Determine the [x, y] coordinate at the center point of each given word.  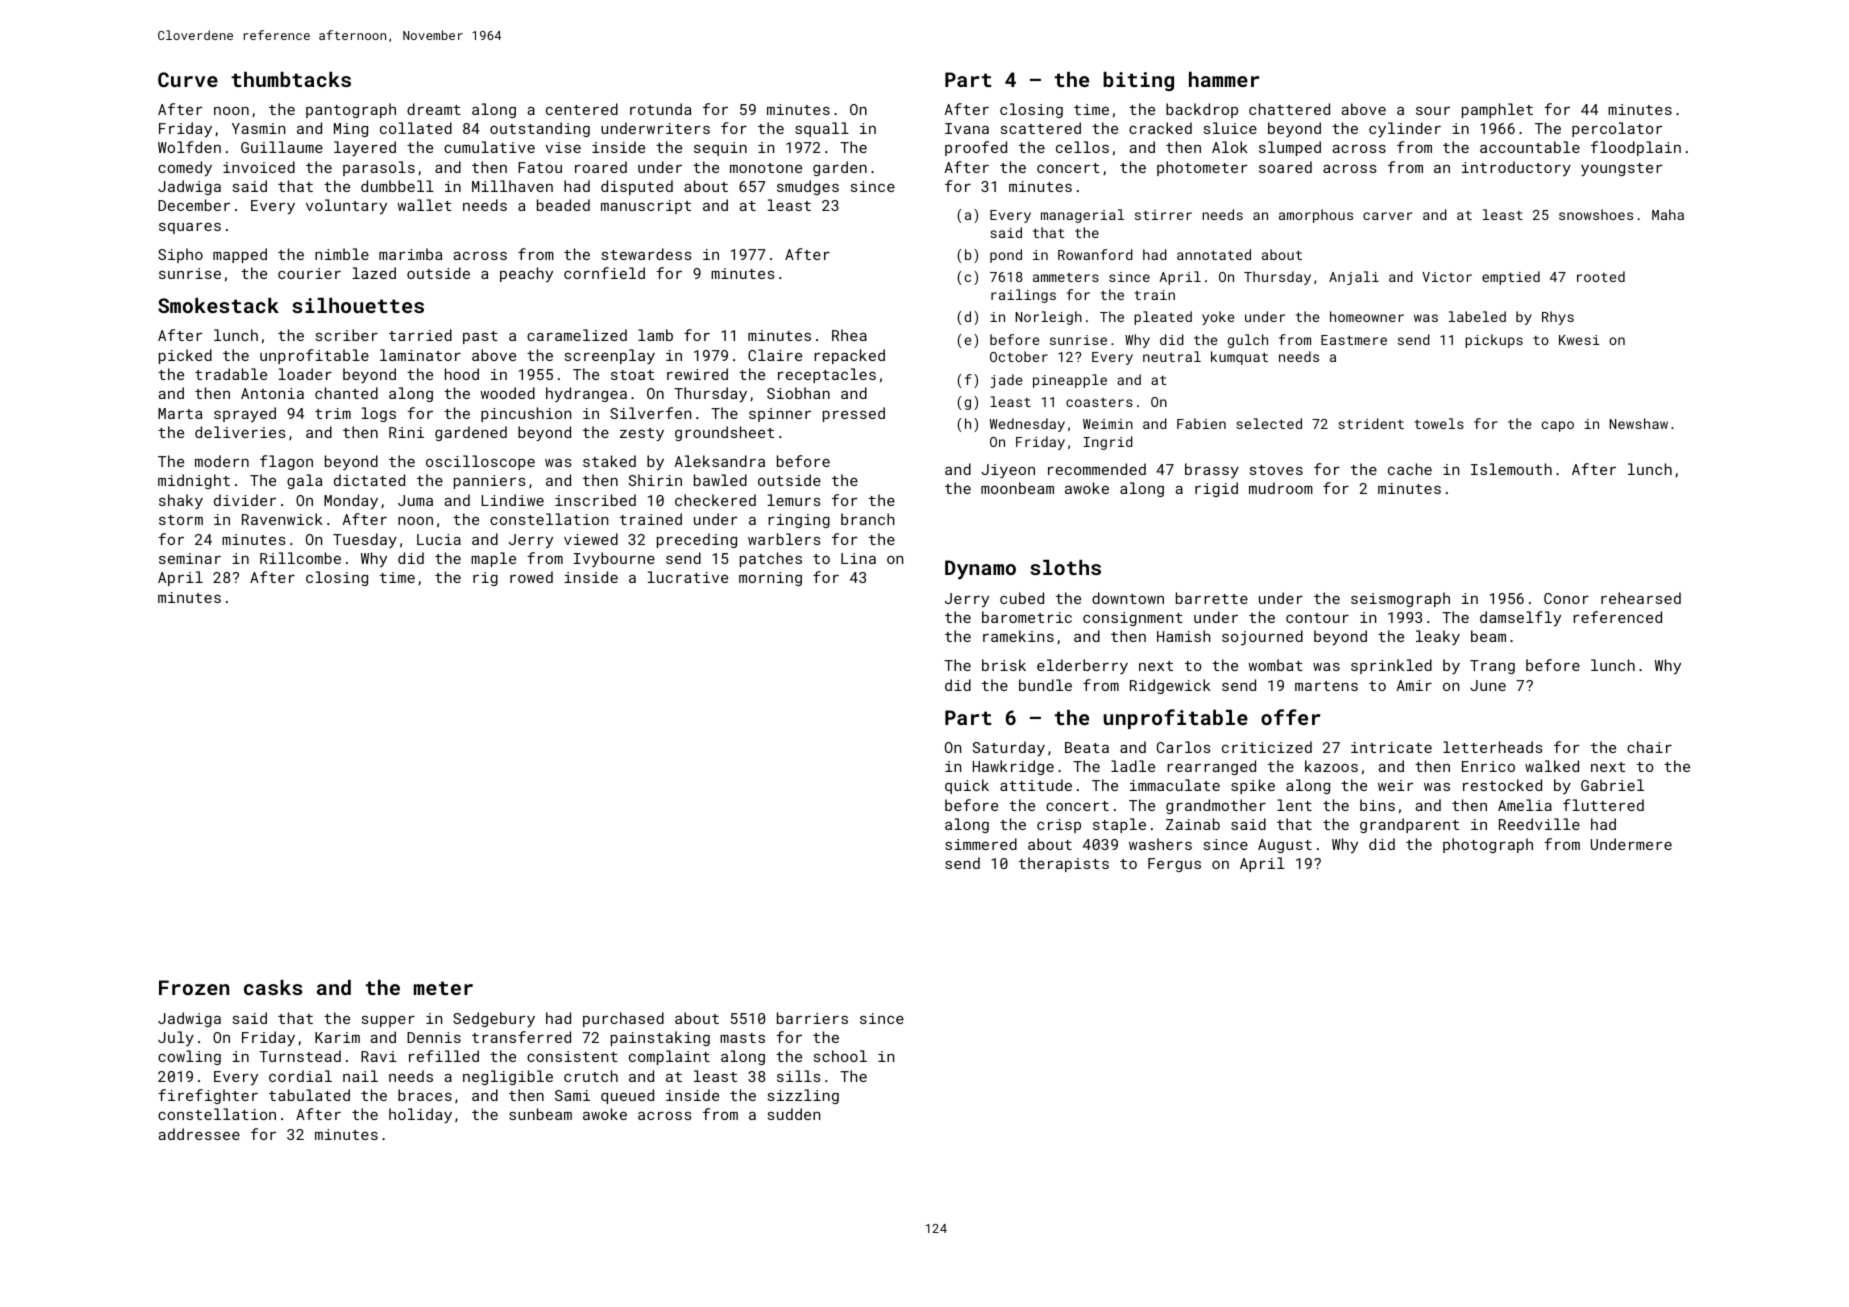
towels [1439, 423]
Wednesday [1027, 425]
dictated [369, 480]
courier [309, 273]
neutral [1172, 356]
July [176, 1038]
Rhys [1558, 318]
